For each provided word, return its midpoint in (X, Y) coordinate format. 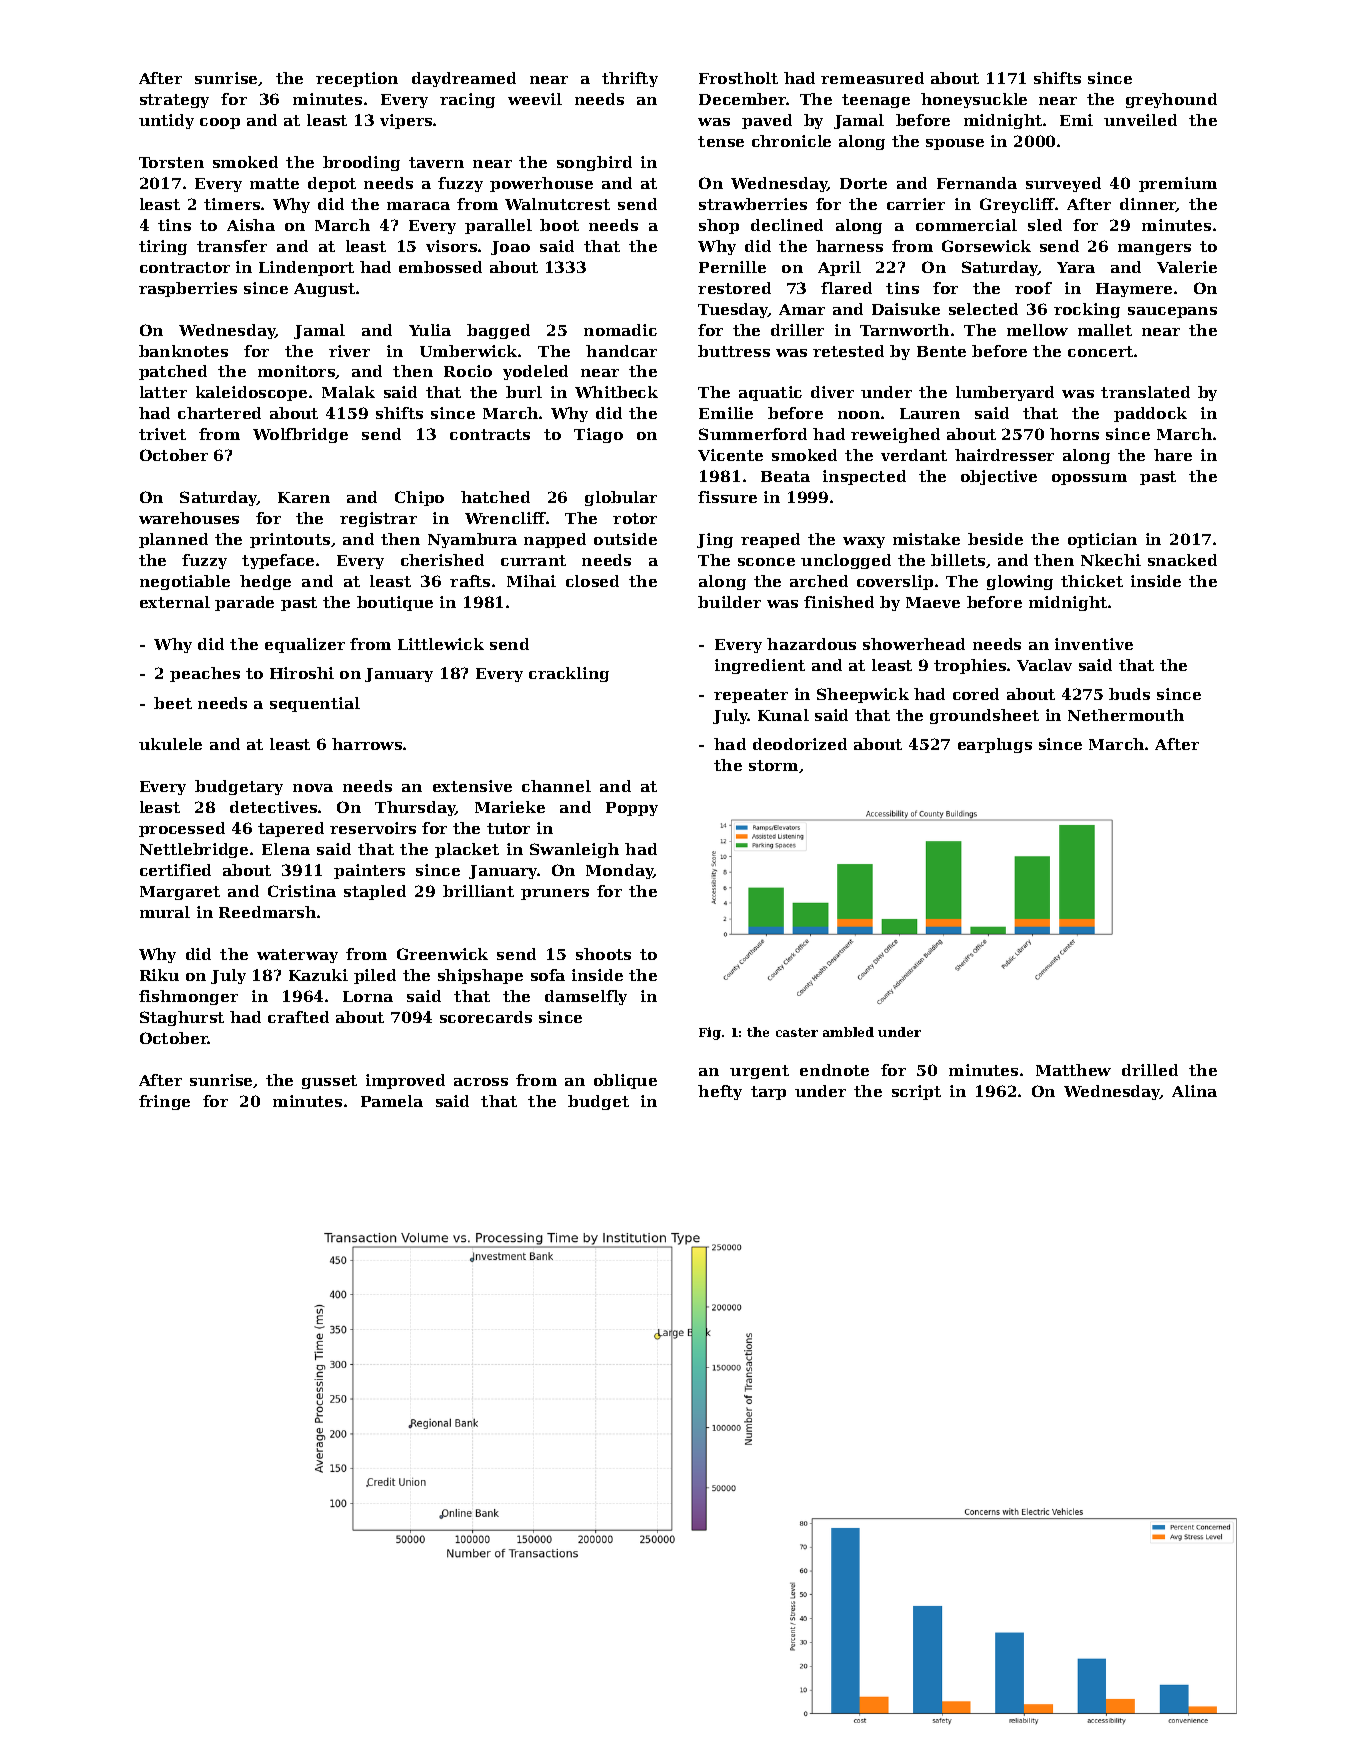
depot (332, 184)
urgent (759, 1072)
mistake (926, 539)
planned (173, 540)
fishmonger (188, 997)
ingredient (760, 666)
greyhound (1171, 100)
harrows (367, 744)
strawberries (753, 204)
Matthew (1073, 1070)
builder (729, 602)
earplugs (995, 745)
